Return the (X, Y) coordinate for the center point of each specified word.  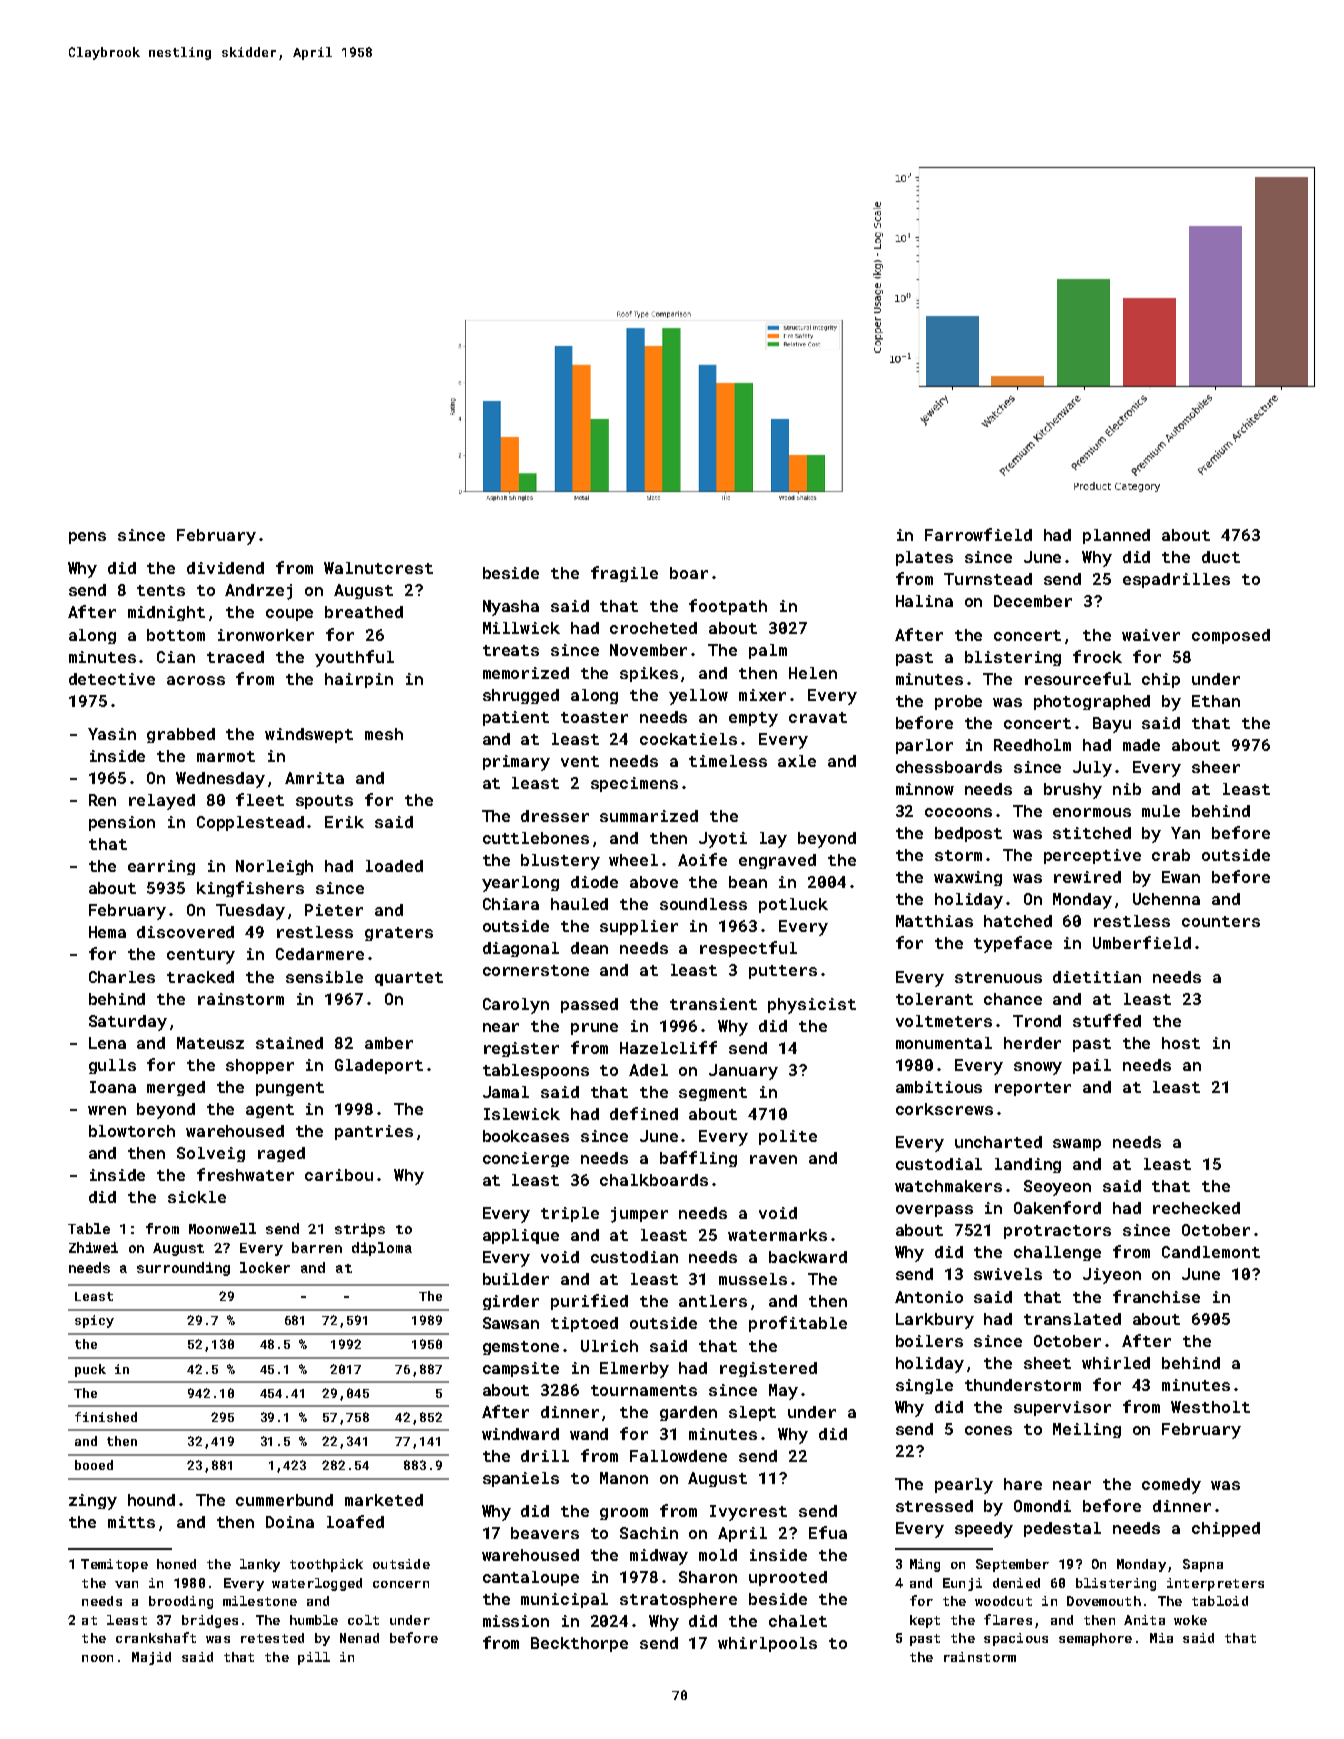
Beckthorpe (579, 1644)
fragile (624, 574)
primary (516, 763)
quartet (409, 979)
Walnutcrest (378, 568)
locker (265, 1267)
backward (808, 1257)
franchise (1156, 1296)
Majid (151, 1658)
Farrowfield (978, 534)
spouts (324, 802)
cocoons (958, 812)
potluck (793, 905)
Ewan (1181, 877)
